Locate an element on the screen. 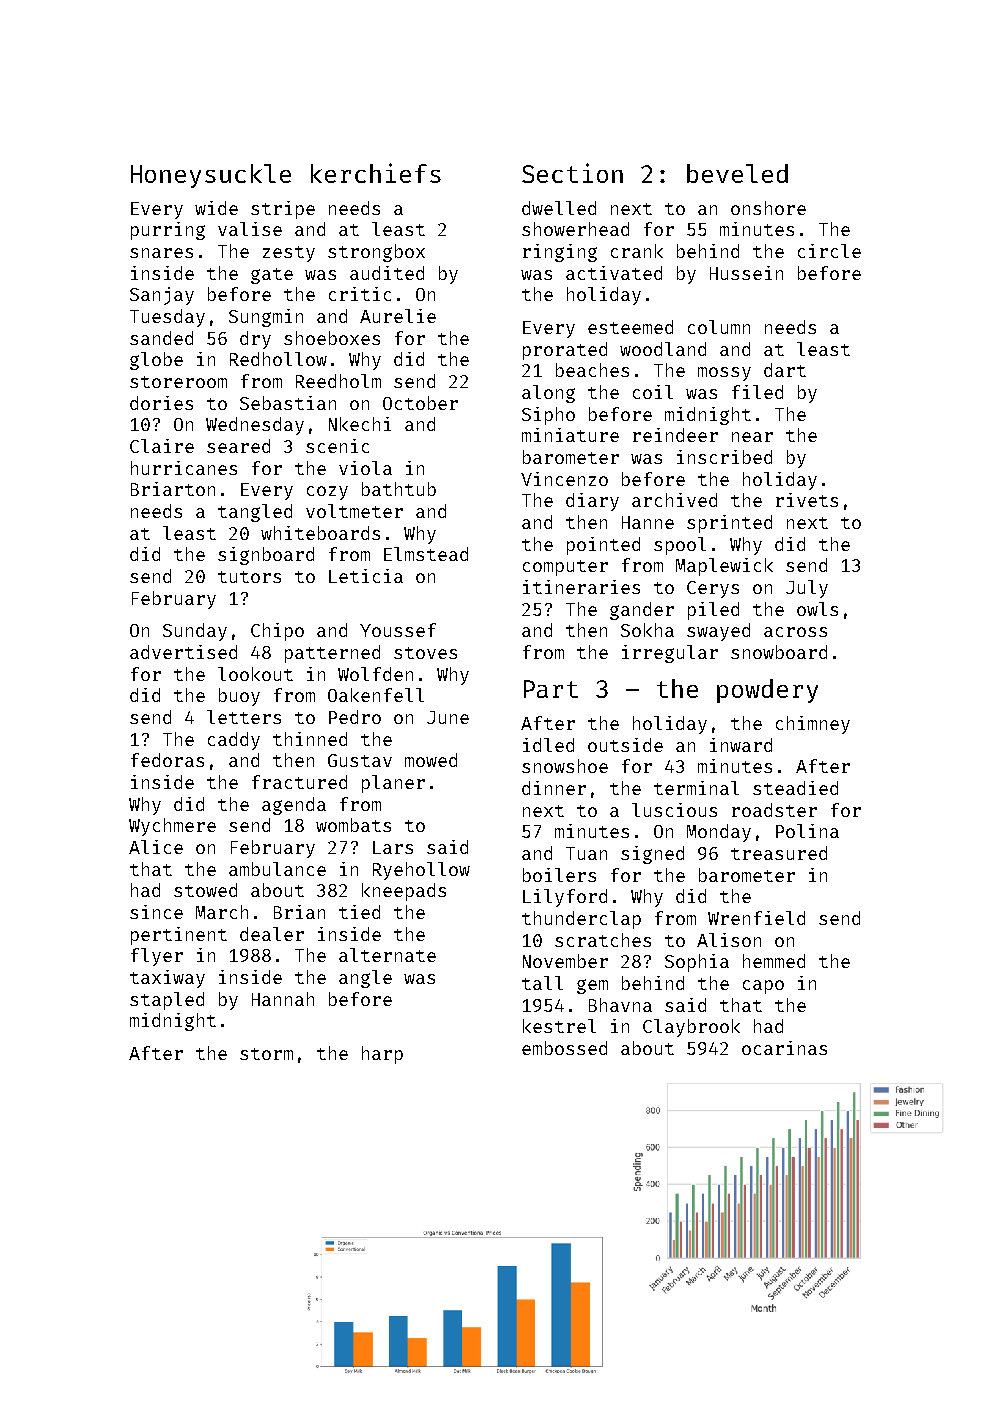  Section is located at coordinates (572, 173).
